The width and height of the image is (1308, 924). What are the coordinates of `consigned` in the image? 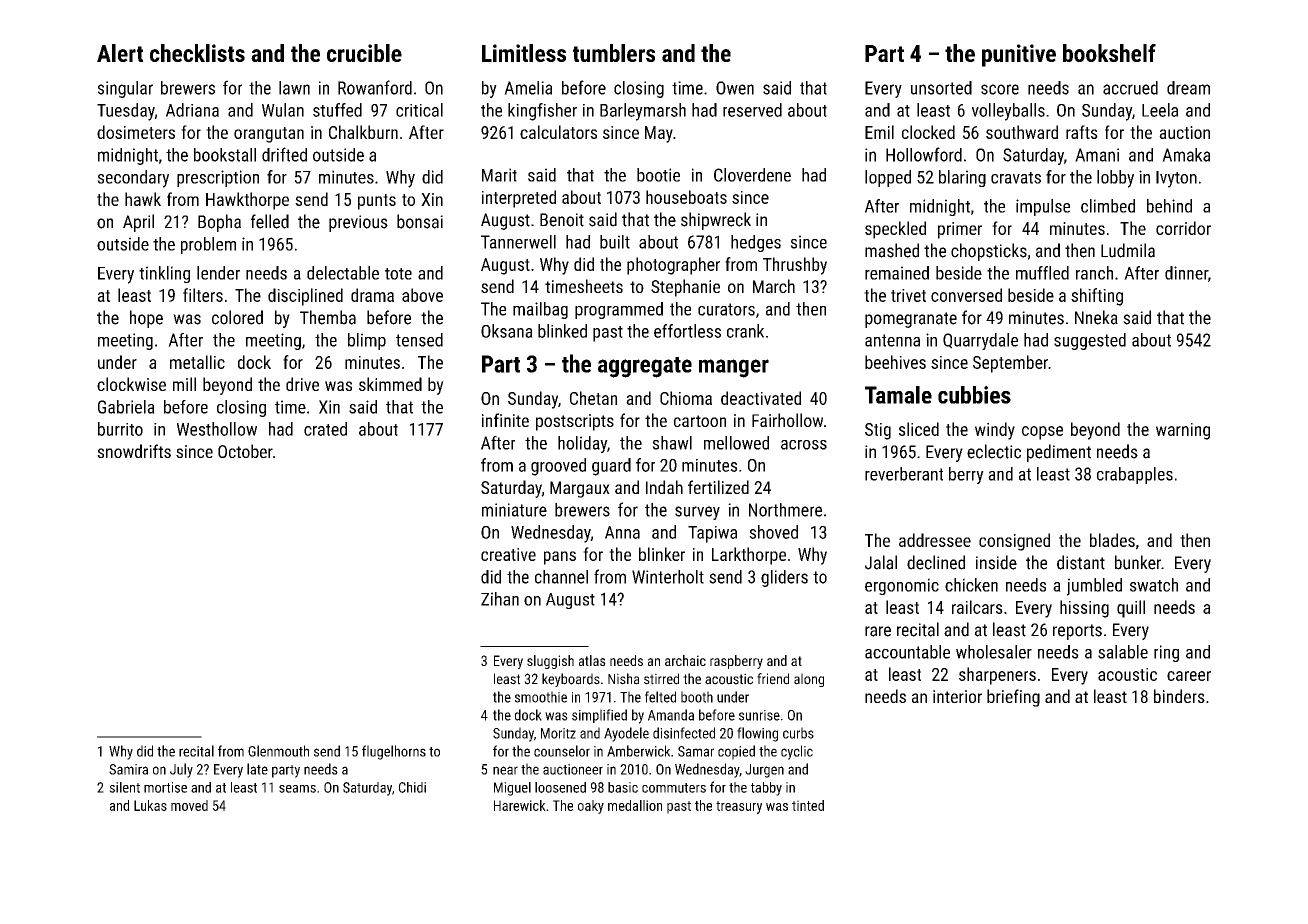 It's located at (1014, 542).
